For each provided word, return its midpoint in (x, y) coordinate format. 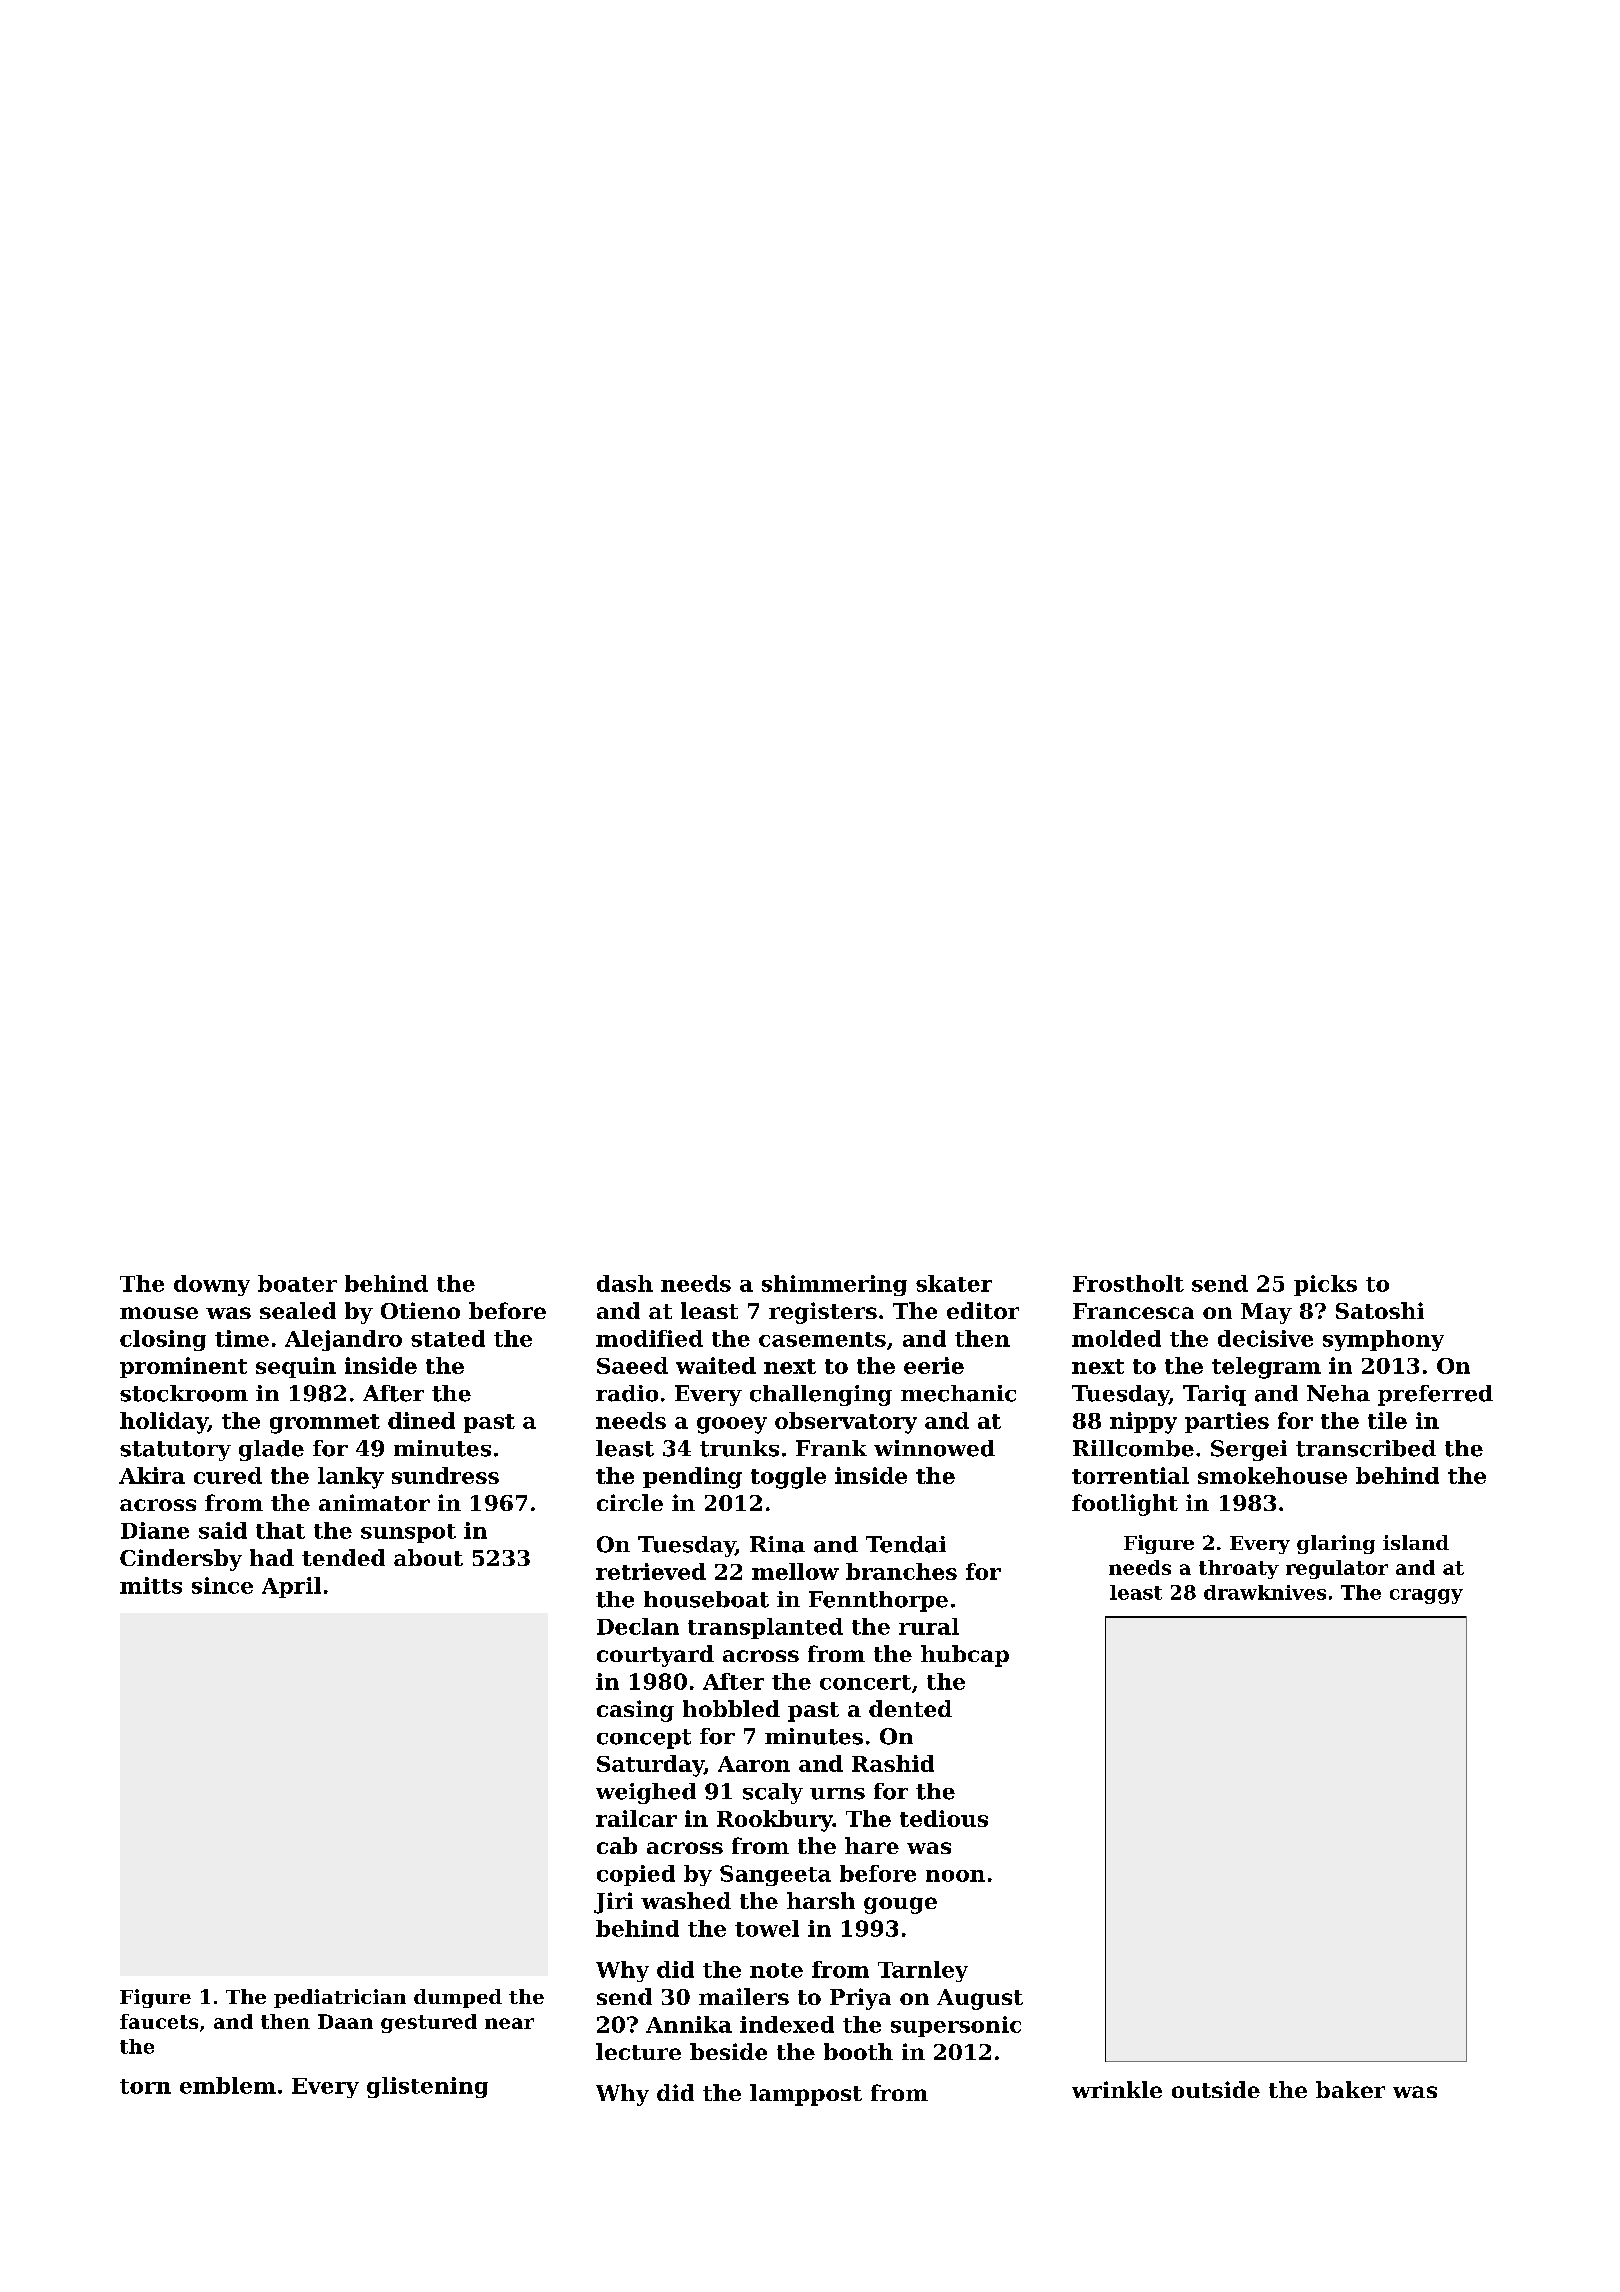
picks (1325, 1285)
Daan (345, 2021)
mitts (151, 1585)
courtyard (655, 1656)
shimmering (834, 1285)
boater (297, 1283)
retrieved (651, 1571)
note (776, 1970)
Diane (155, 1530)
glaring (1336, 1544)
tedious (944, 1818)
